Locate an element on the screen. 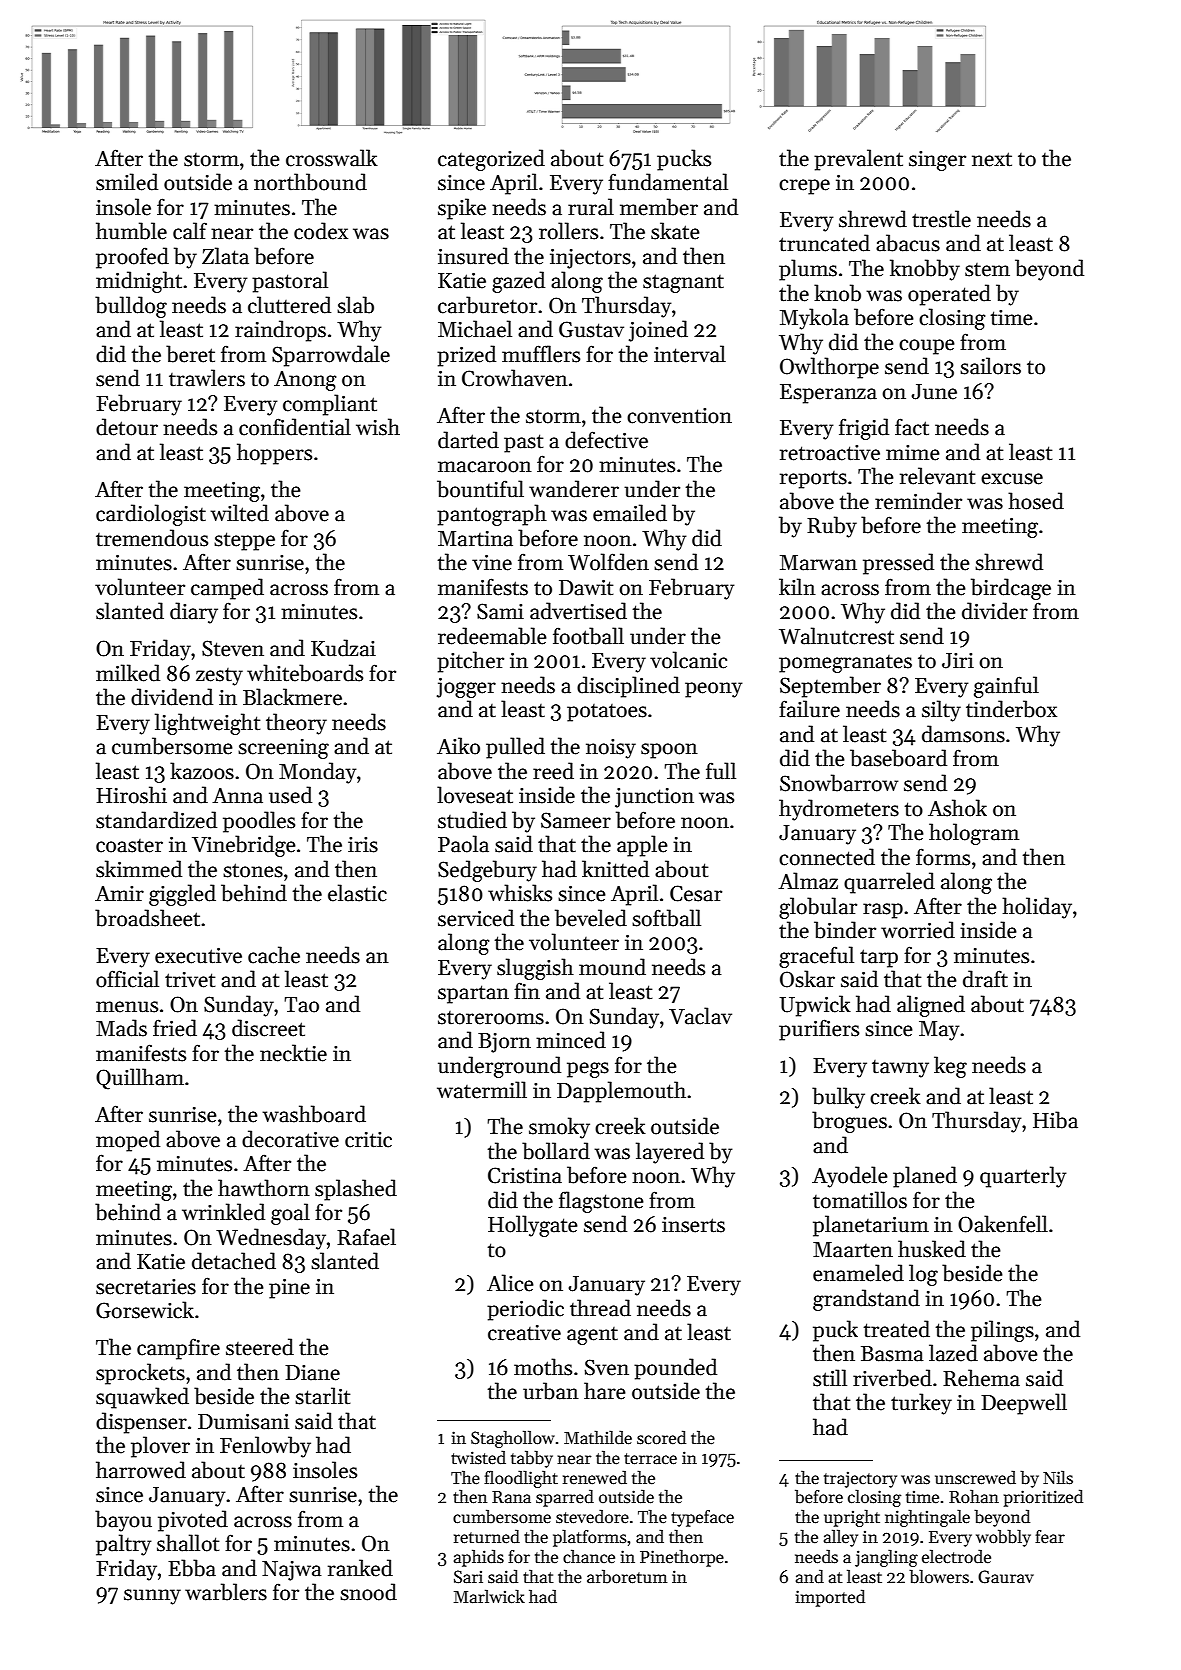 The width and height of the screenshot is (1181, 1670). bayou is located at coordinates (123, 1521).
